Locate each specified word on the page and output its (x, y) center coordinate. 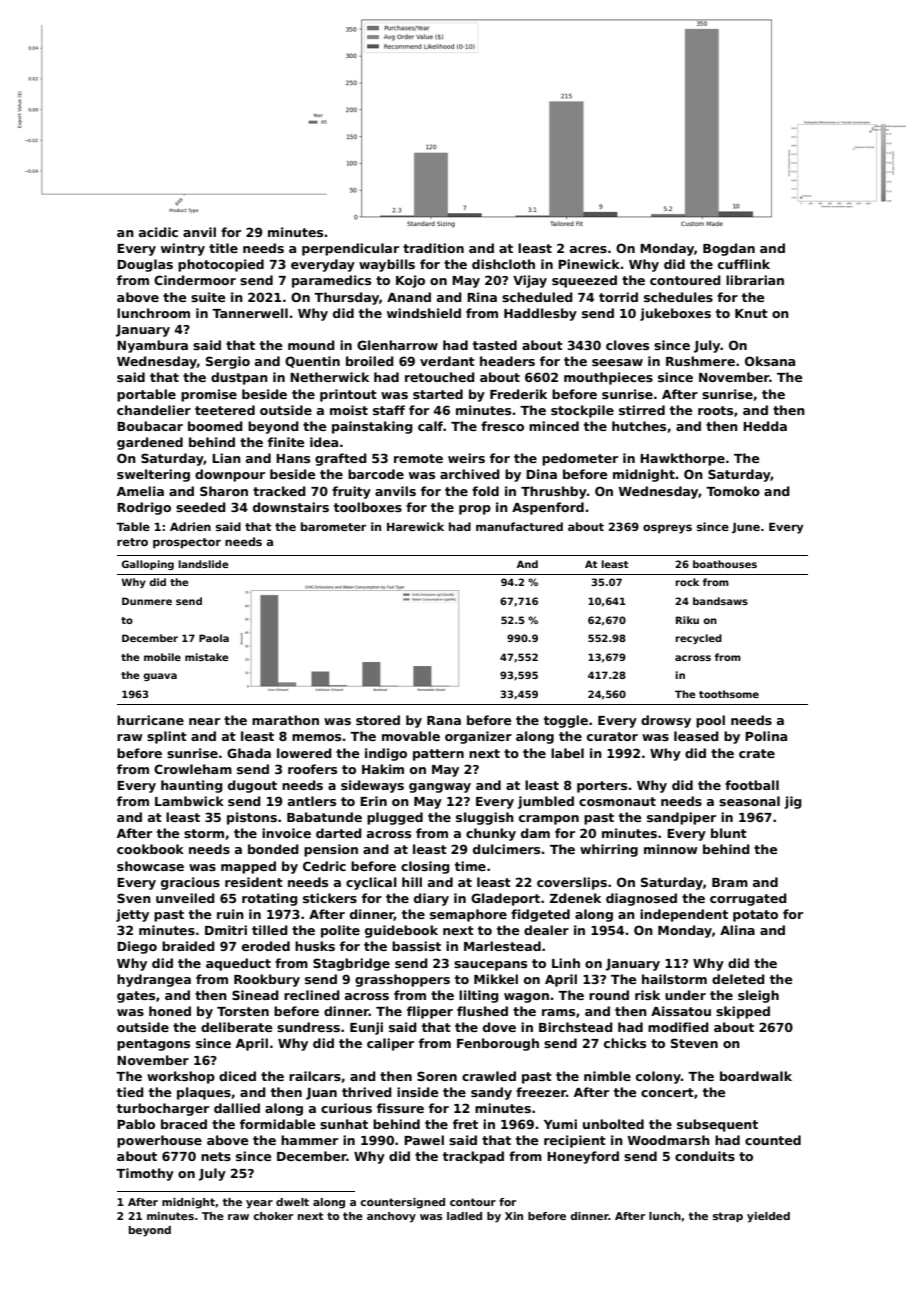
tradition (433, 248)
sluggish (485, 818)
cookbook (150, 849)
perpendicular (350, 249)
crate (757, 753)
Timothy (145, 1174)
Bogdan (729, 249)
